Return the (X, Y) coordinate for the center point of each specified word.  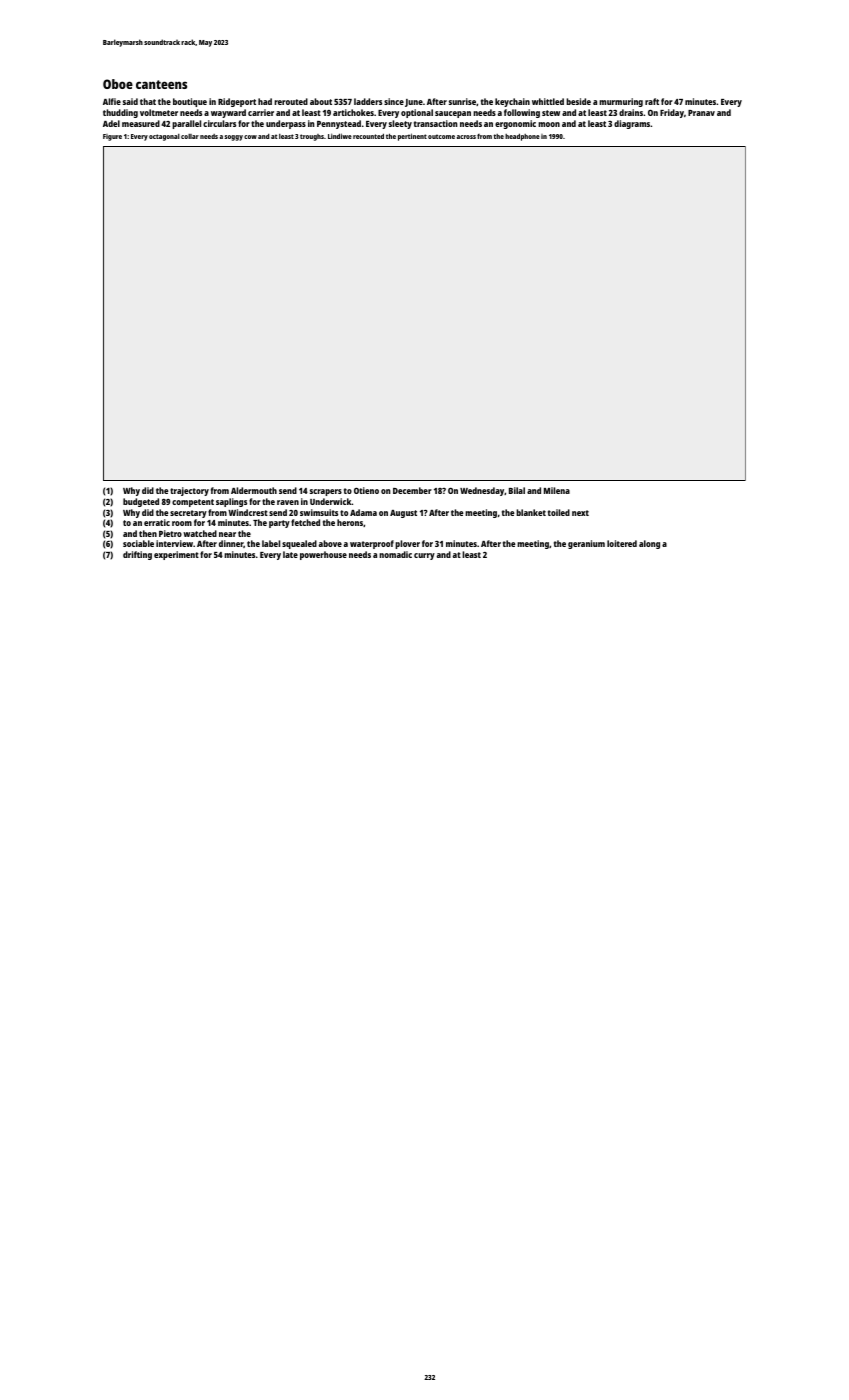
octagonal (164, 137)
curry (424, 556)
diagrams (632, 124)
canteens (161, 84)
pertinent (412, 137)
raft (652, 101)
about (321, 101)
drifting (137, 555)
